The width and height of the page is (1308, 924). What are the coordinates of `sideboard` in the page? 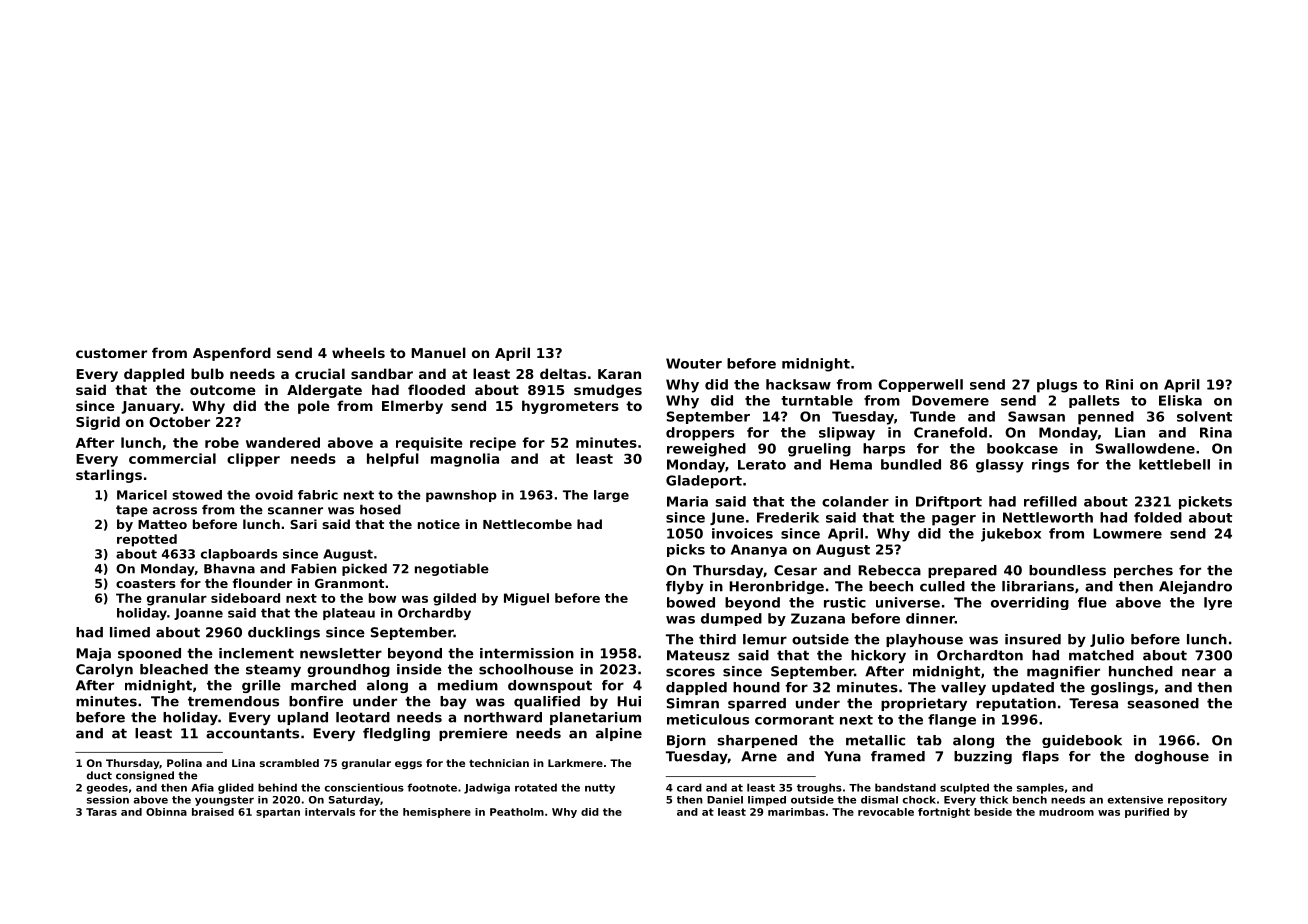 It's located at (245, 598).
